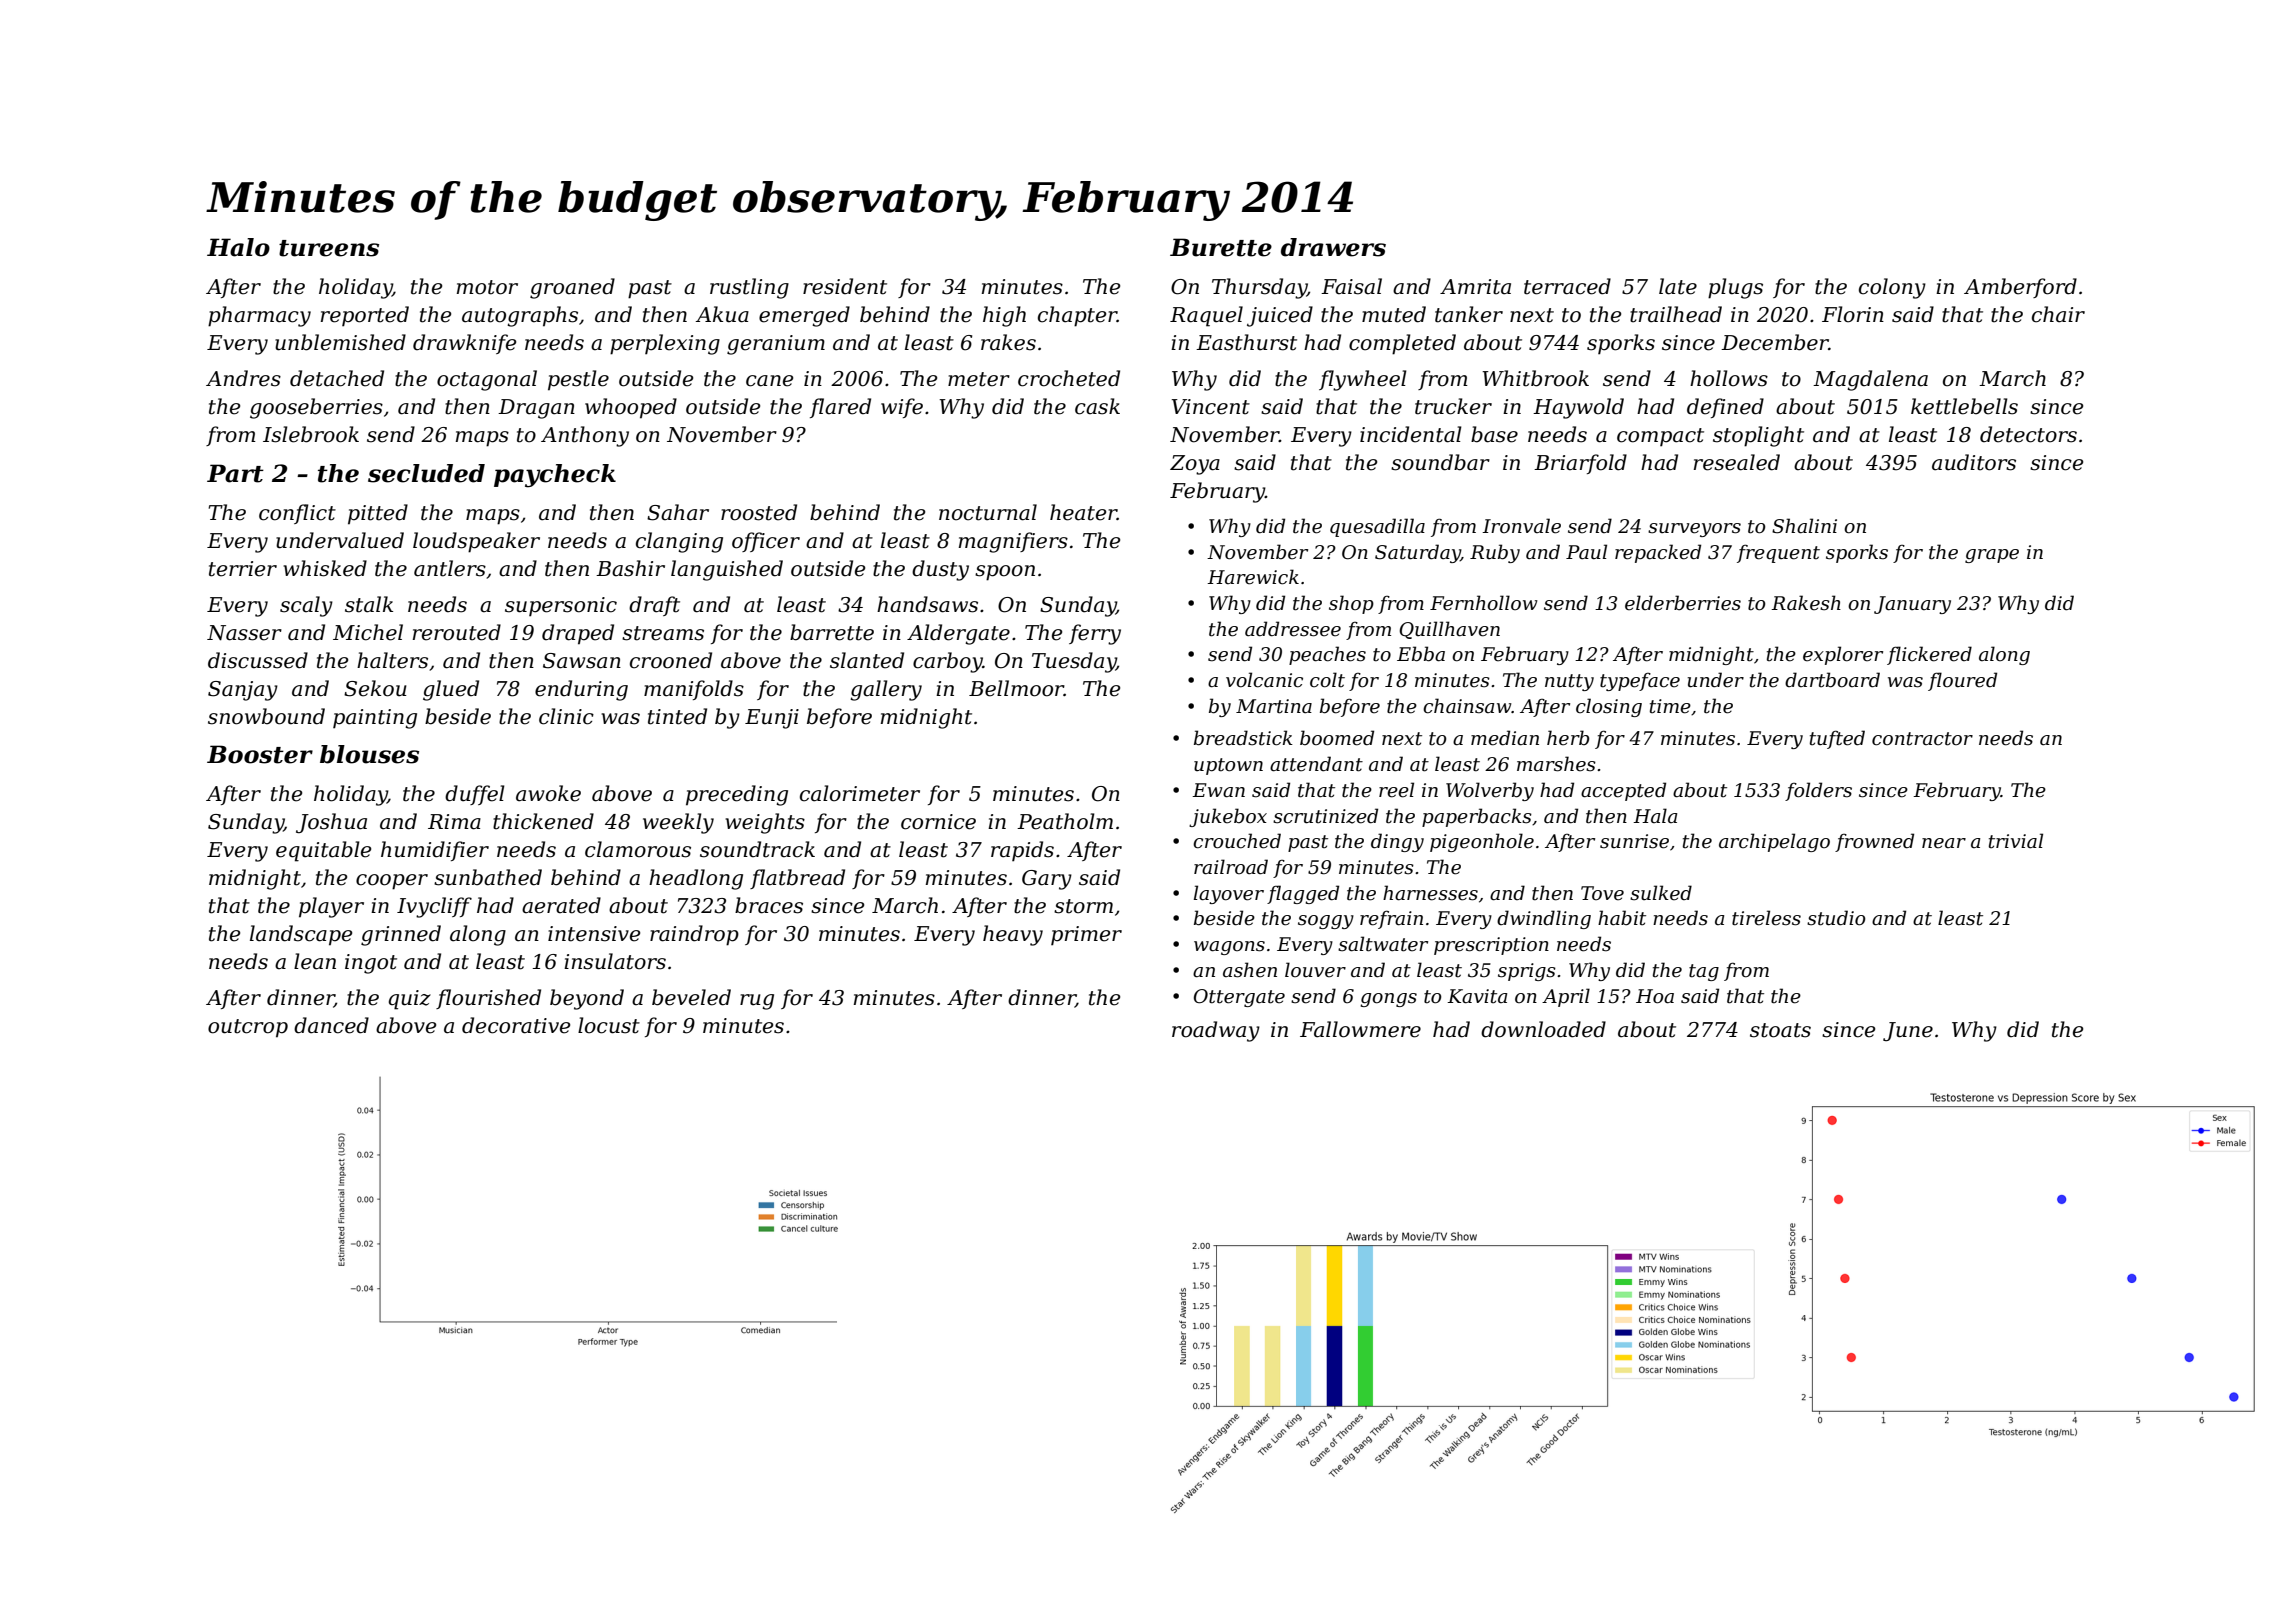 The image size is (2292, 1620). Describe the element at coordinates (867, 660) in the image. I see `slanted` at that location.
